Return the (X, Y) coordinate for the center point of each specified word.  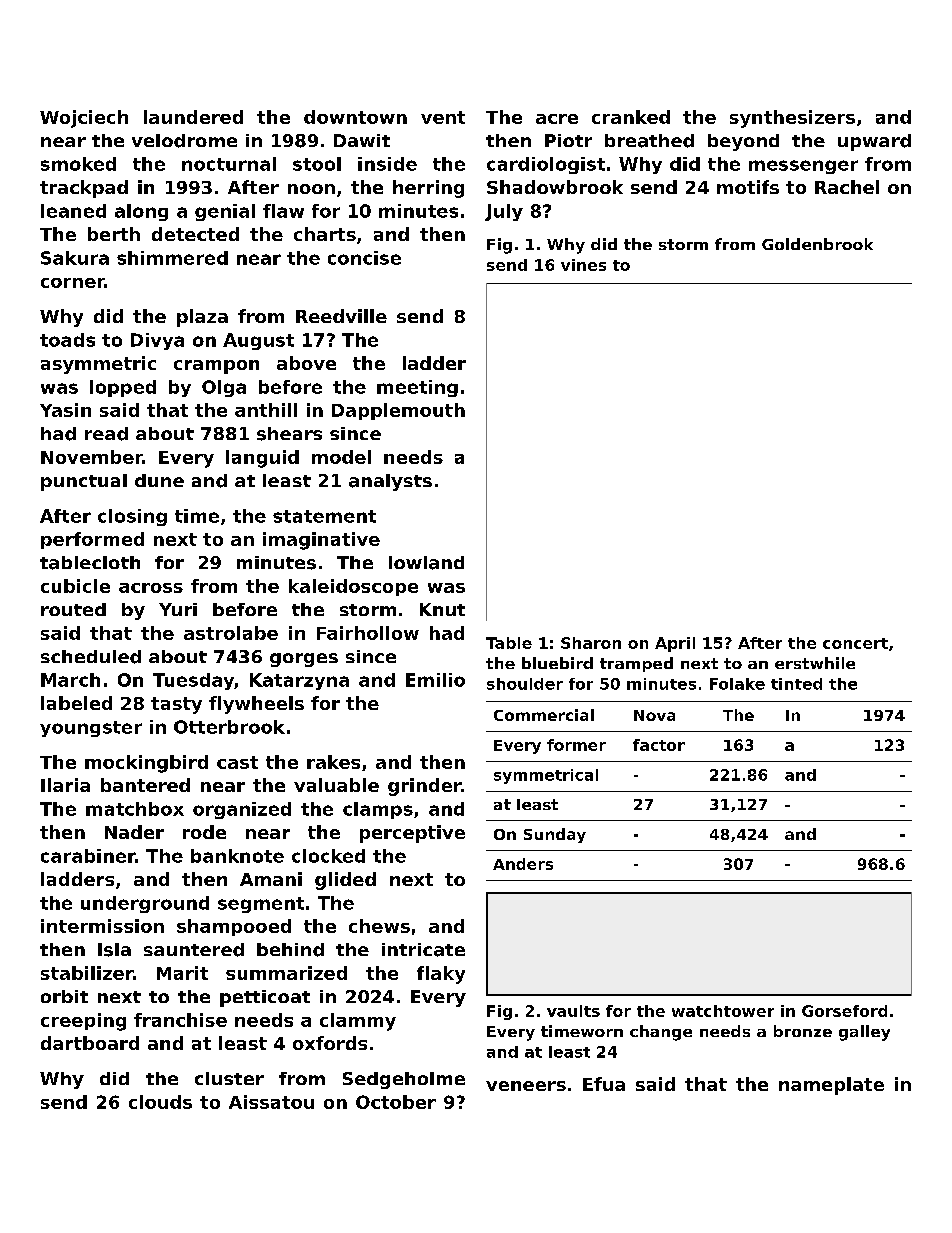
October (396, 1102)
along (141, 212)
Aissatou (271, 1102)
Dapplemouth (398, 411)
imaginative (321, 541)
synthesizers (792, 119)
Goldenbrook (817, 244)
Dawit (362, 140)
